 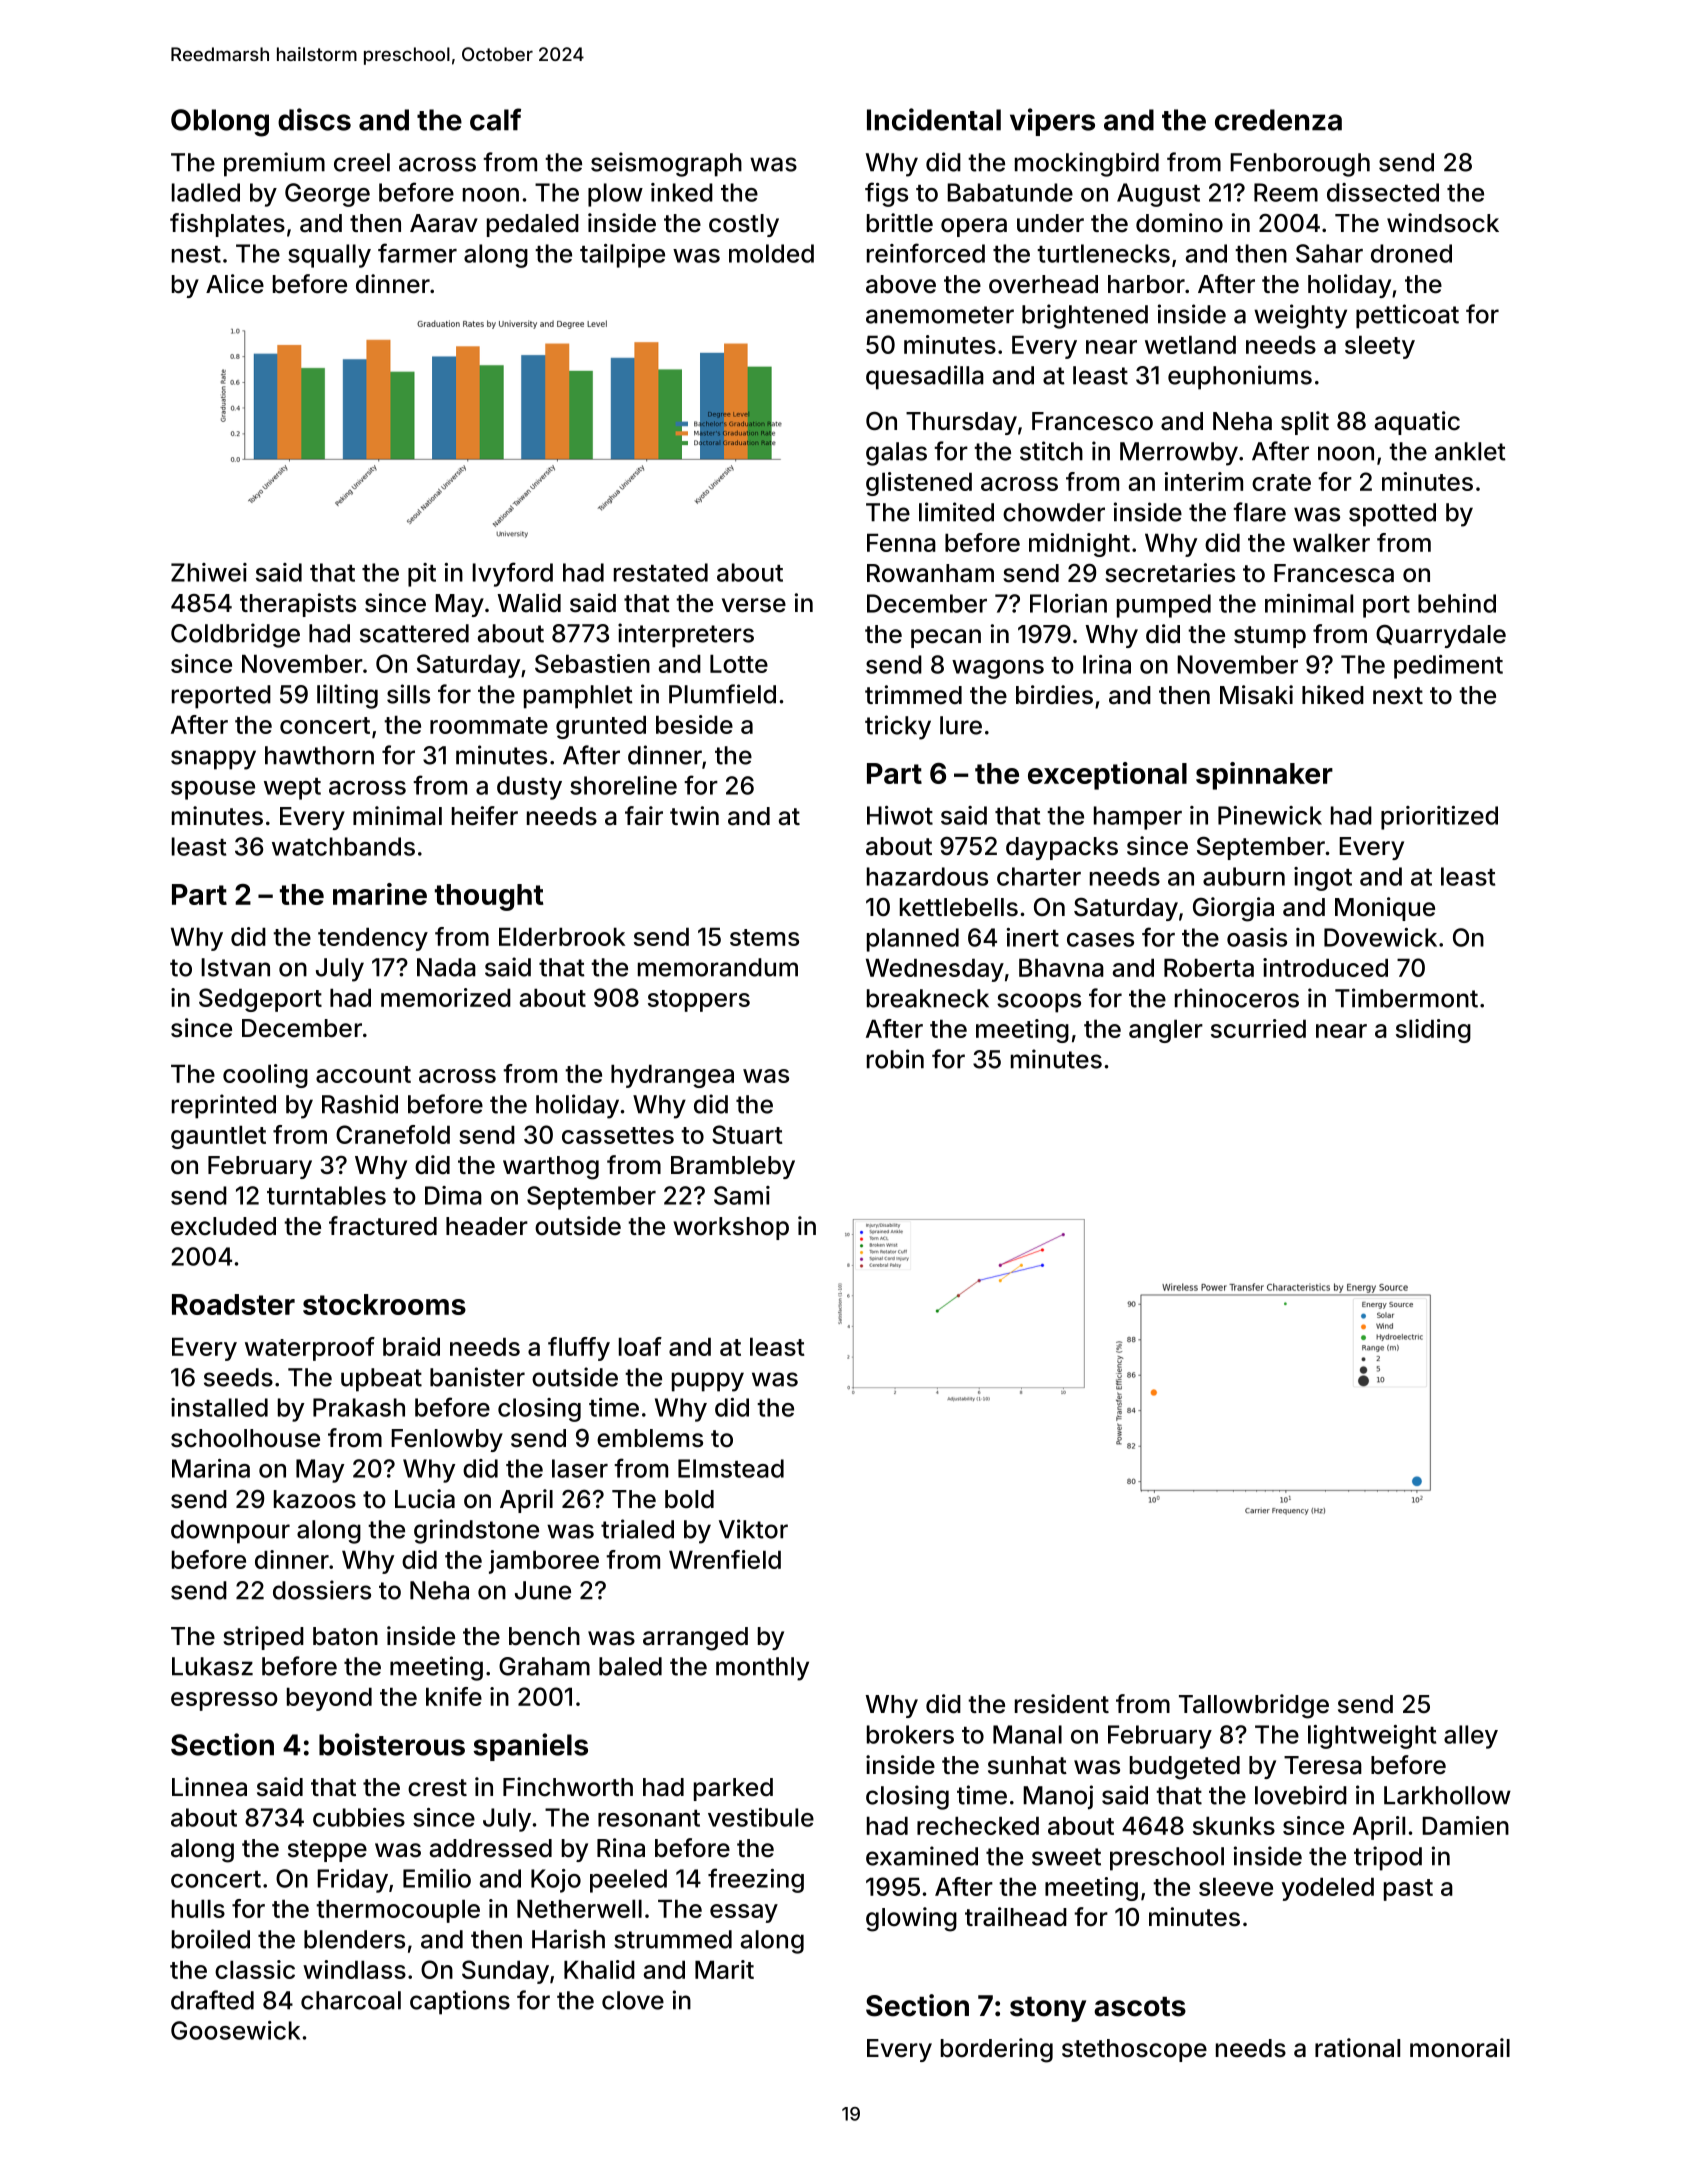 What do you see at coordinates (314, 119) in the document?
I see `discs` at bounding box center [314, 119].
